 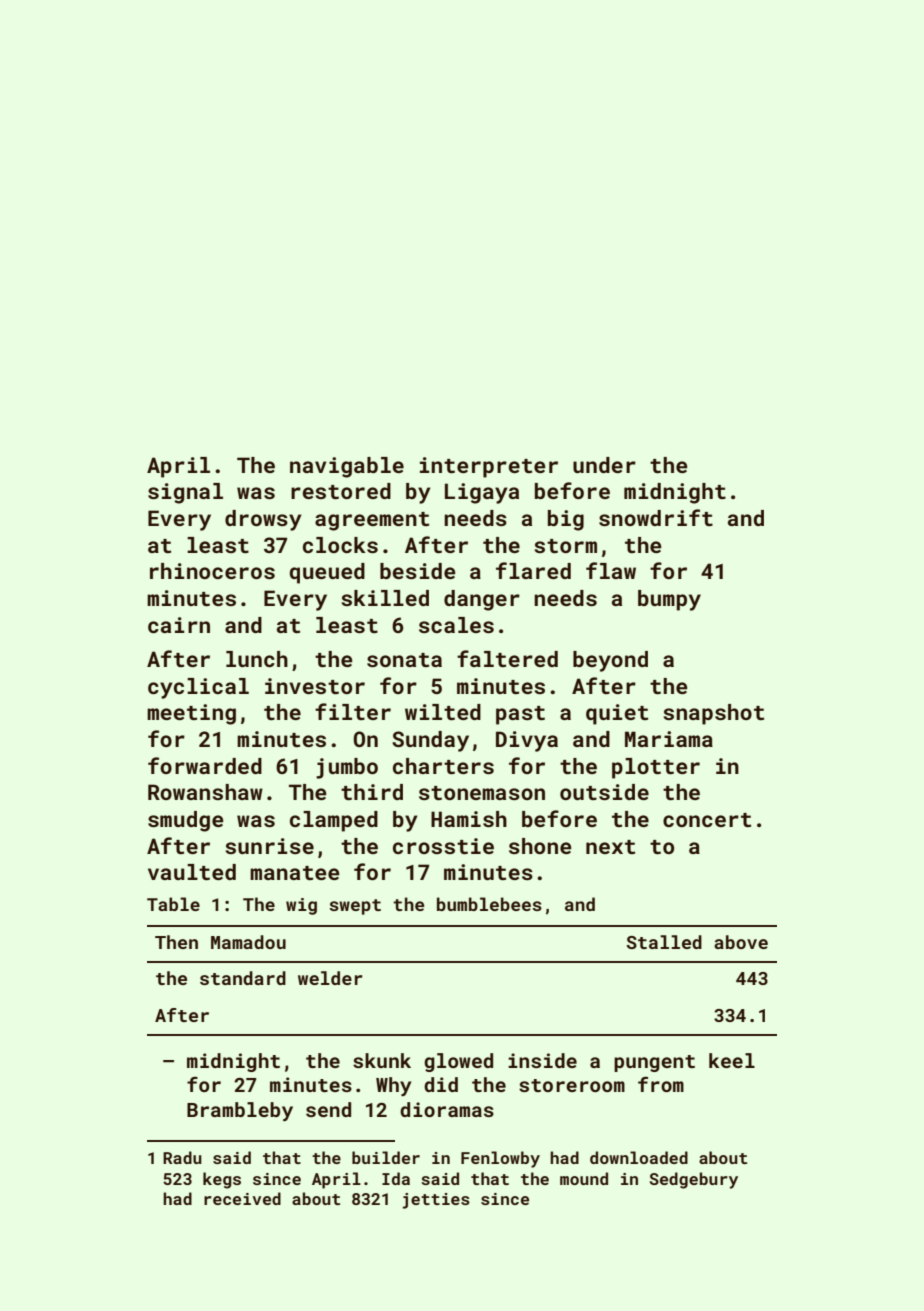 I want to click on concert, so click(x=707, y=820).
